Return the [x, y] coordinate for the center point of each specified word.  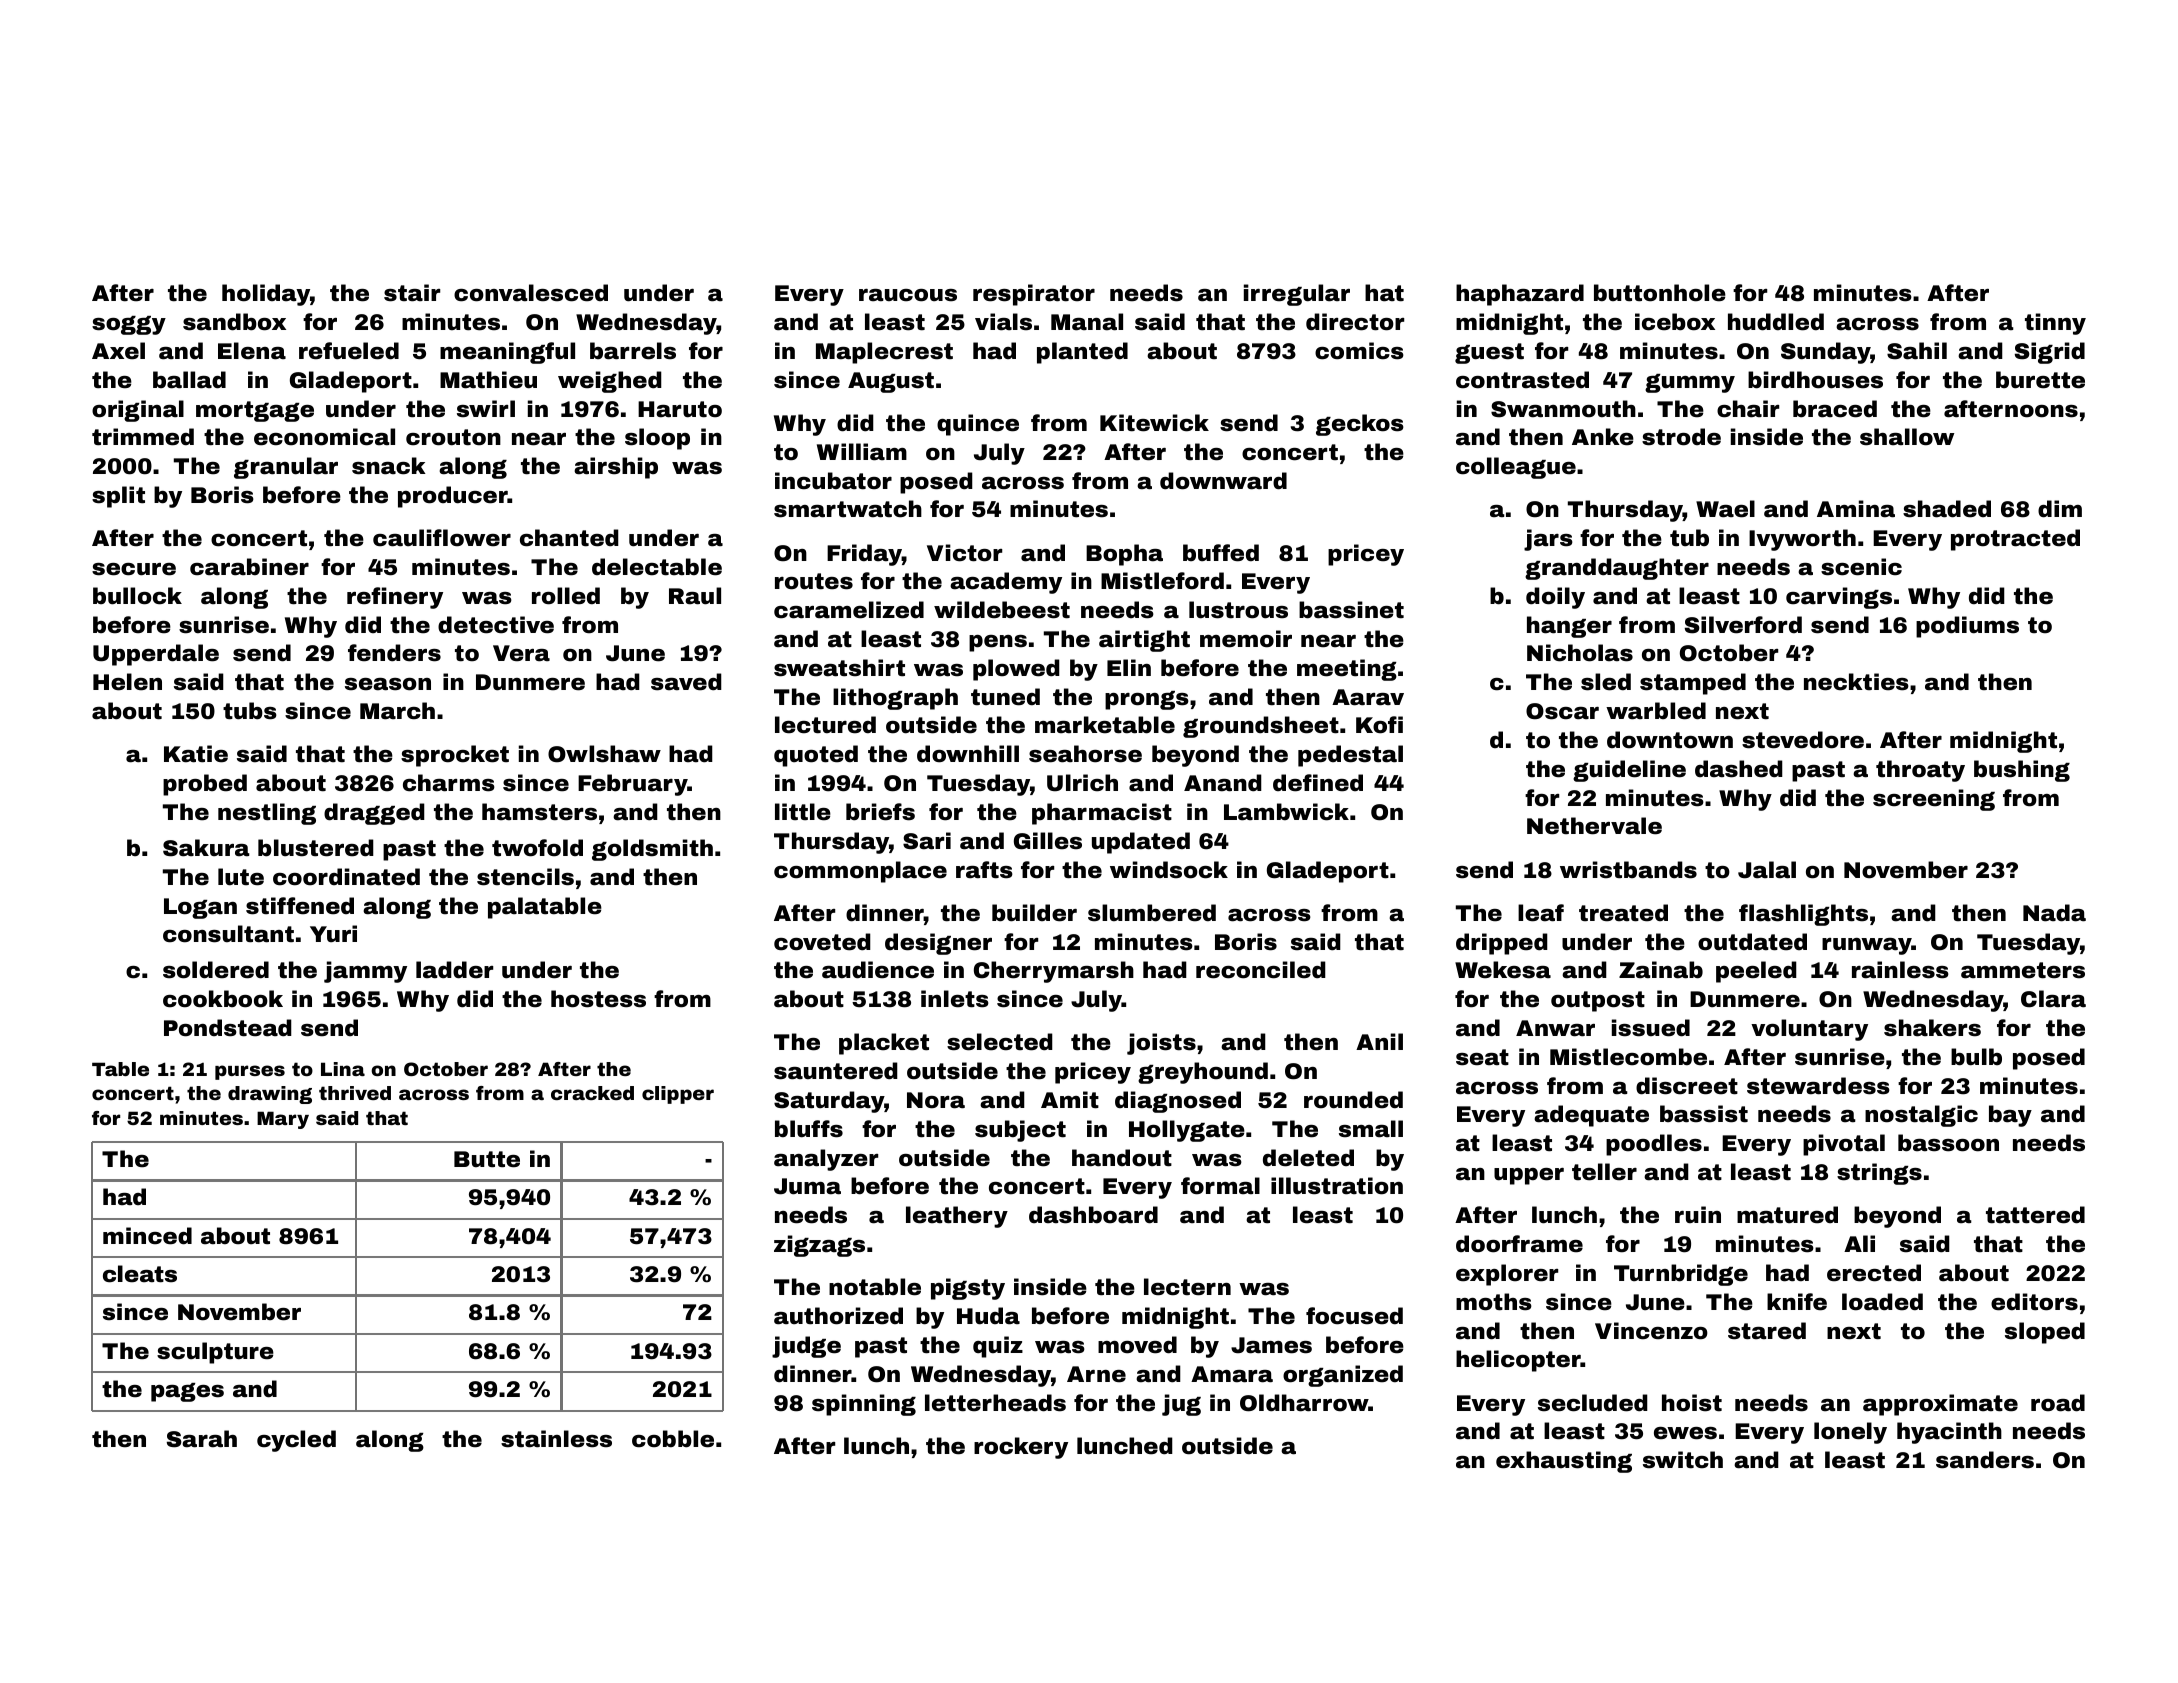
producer [453, 497]
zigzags [819, 1246]
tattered [2035, 1215]
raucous [908, 295]
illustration [1337, 1186]
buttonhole [1660, 293]
